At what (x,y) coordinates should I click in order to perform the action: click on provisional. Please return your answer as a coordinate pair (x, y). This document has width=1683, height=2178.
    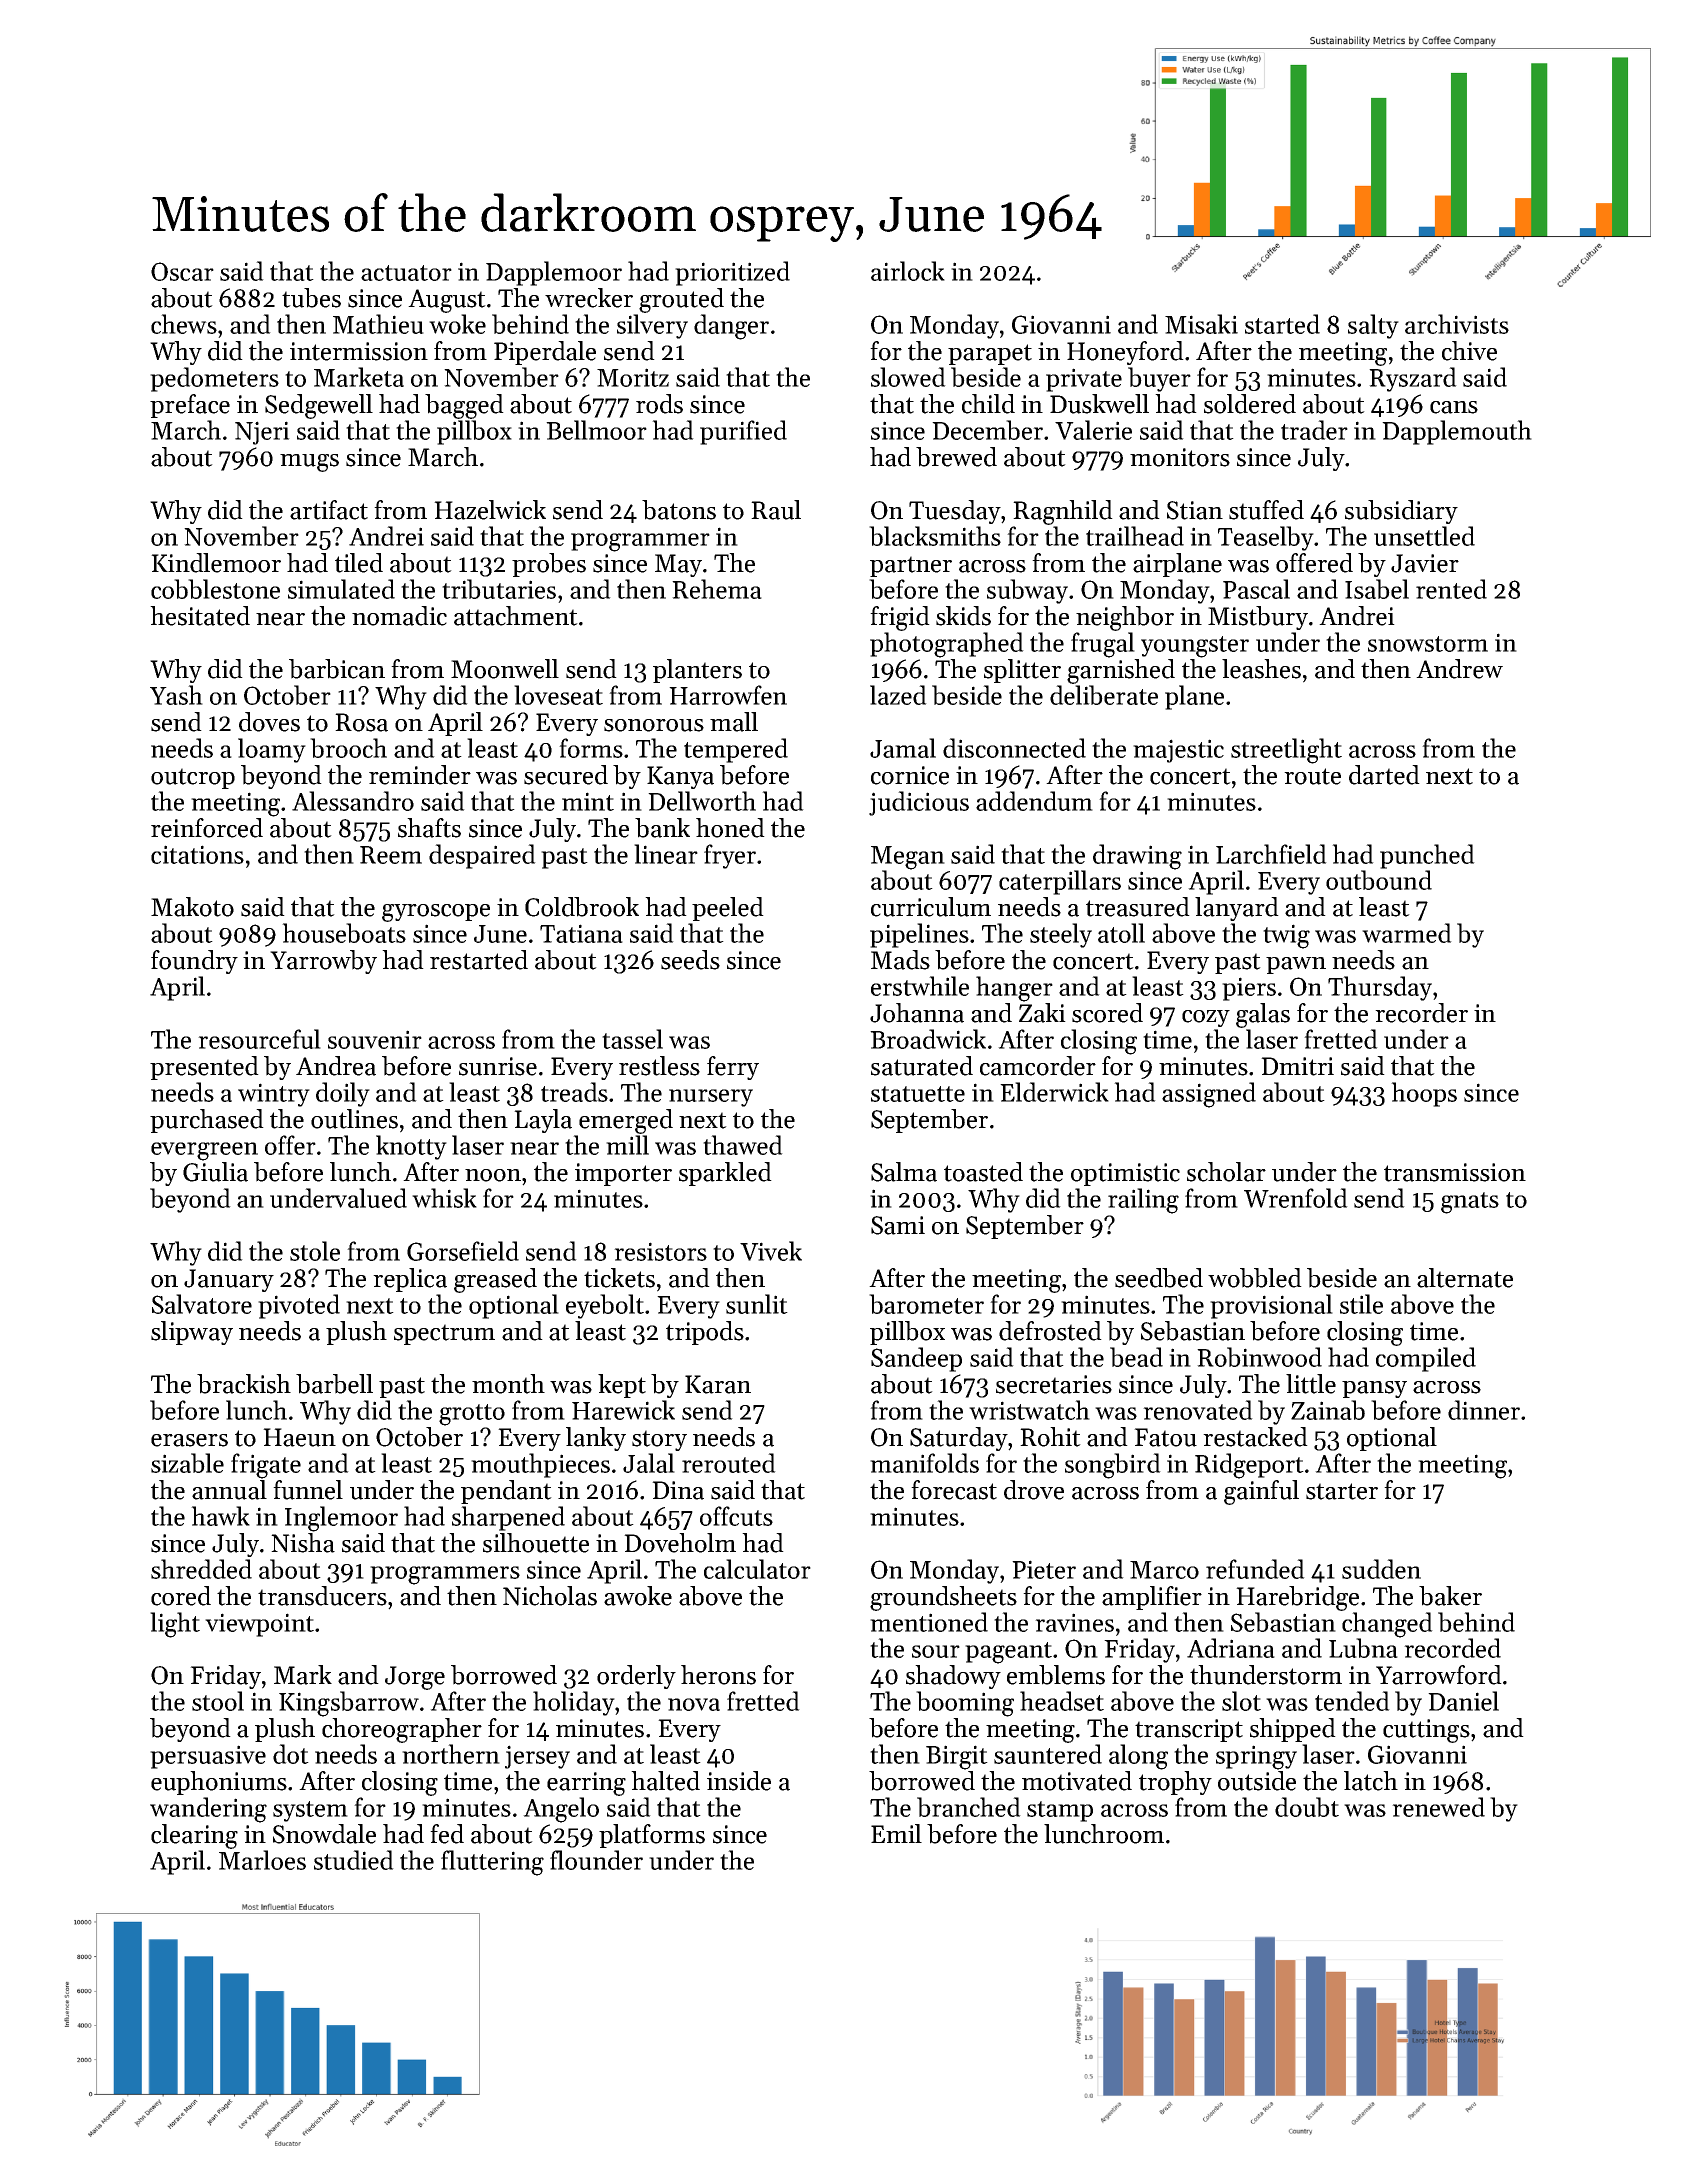
    Looking at the image, I should click on (1271, 1306).
